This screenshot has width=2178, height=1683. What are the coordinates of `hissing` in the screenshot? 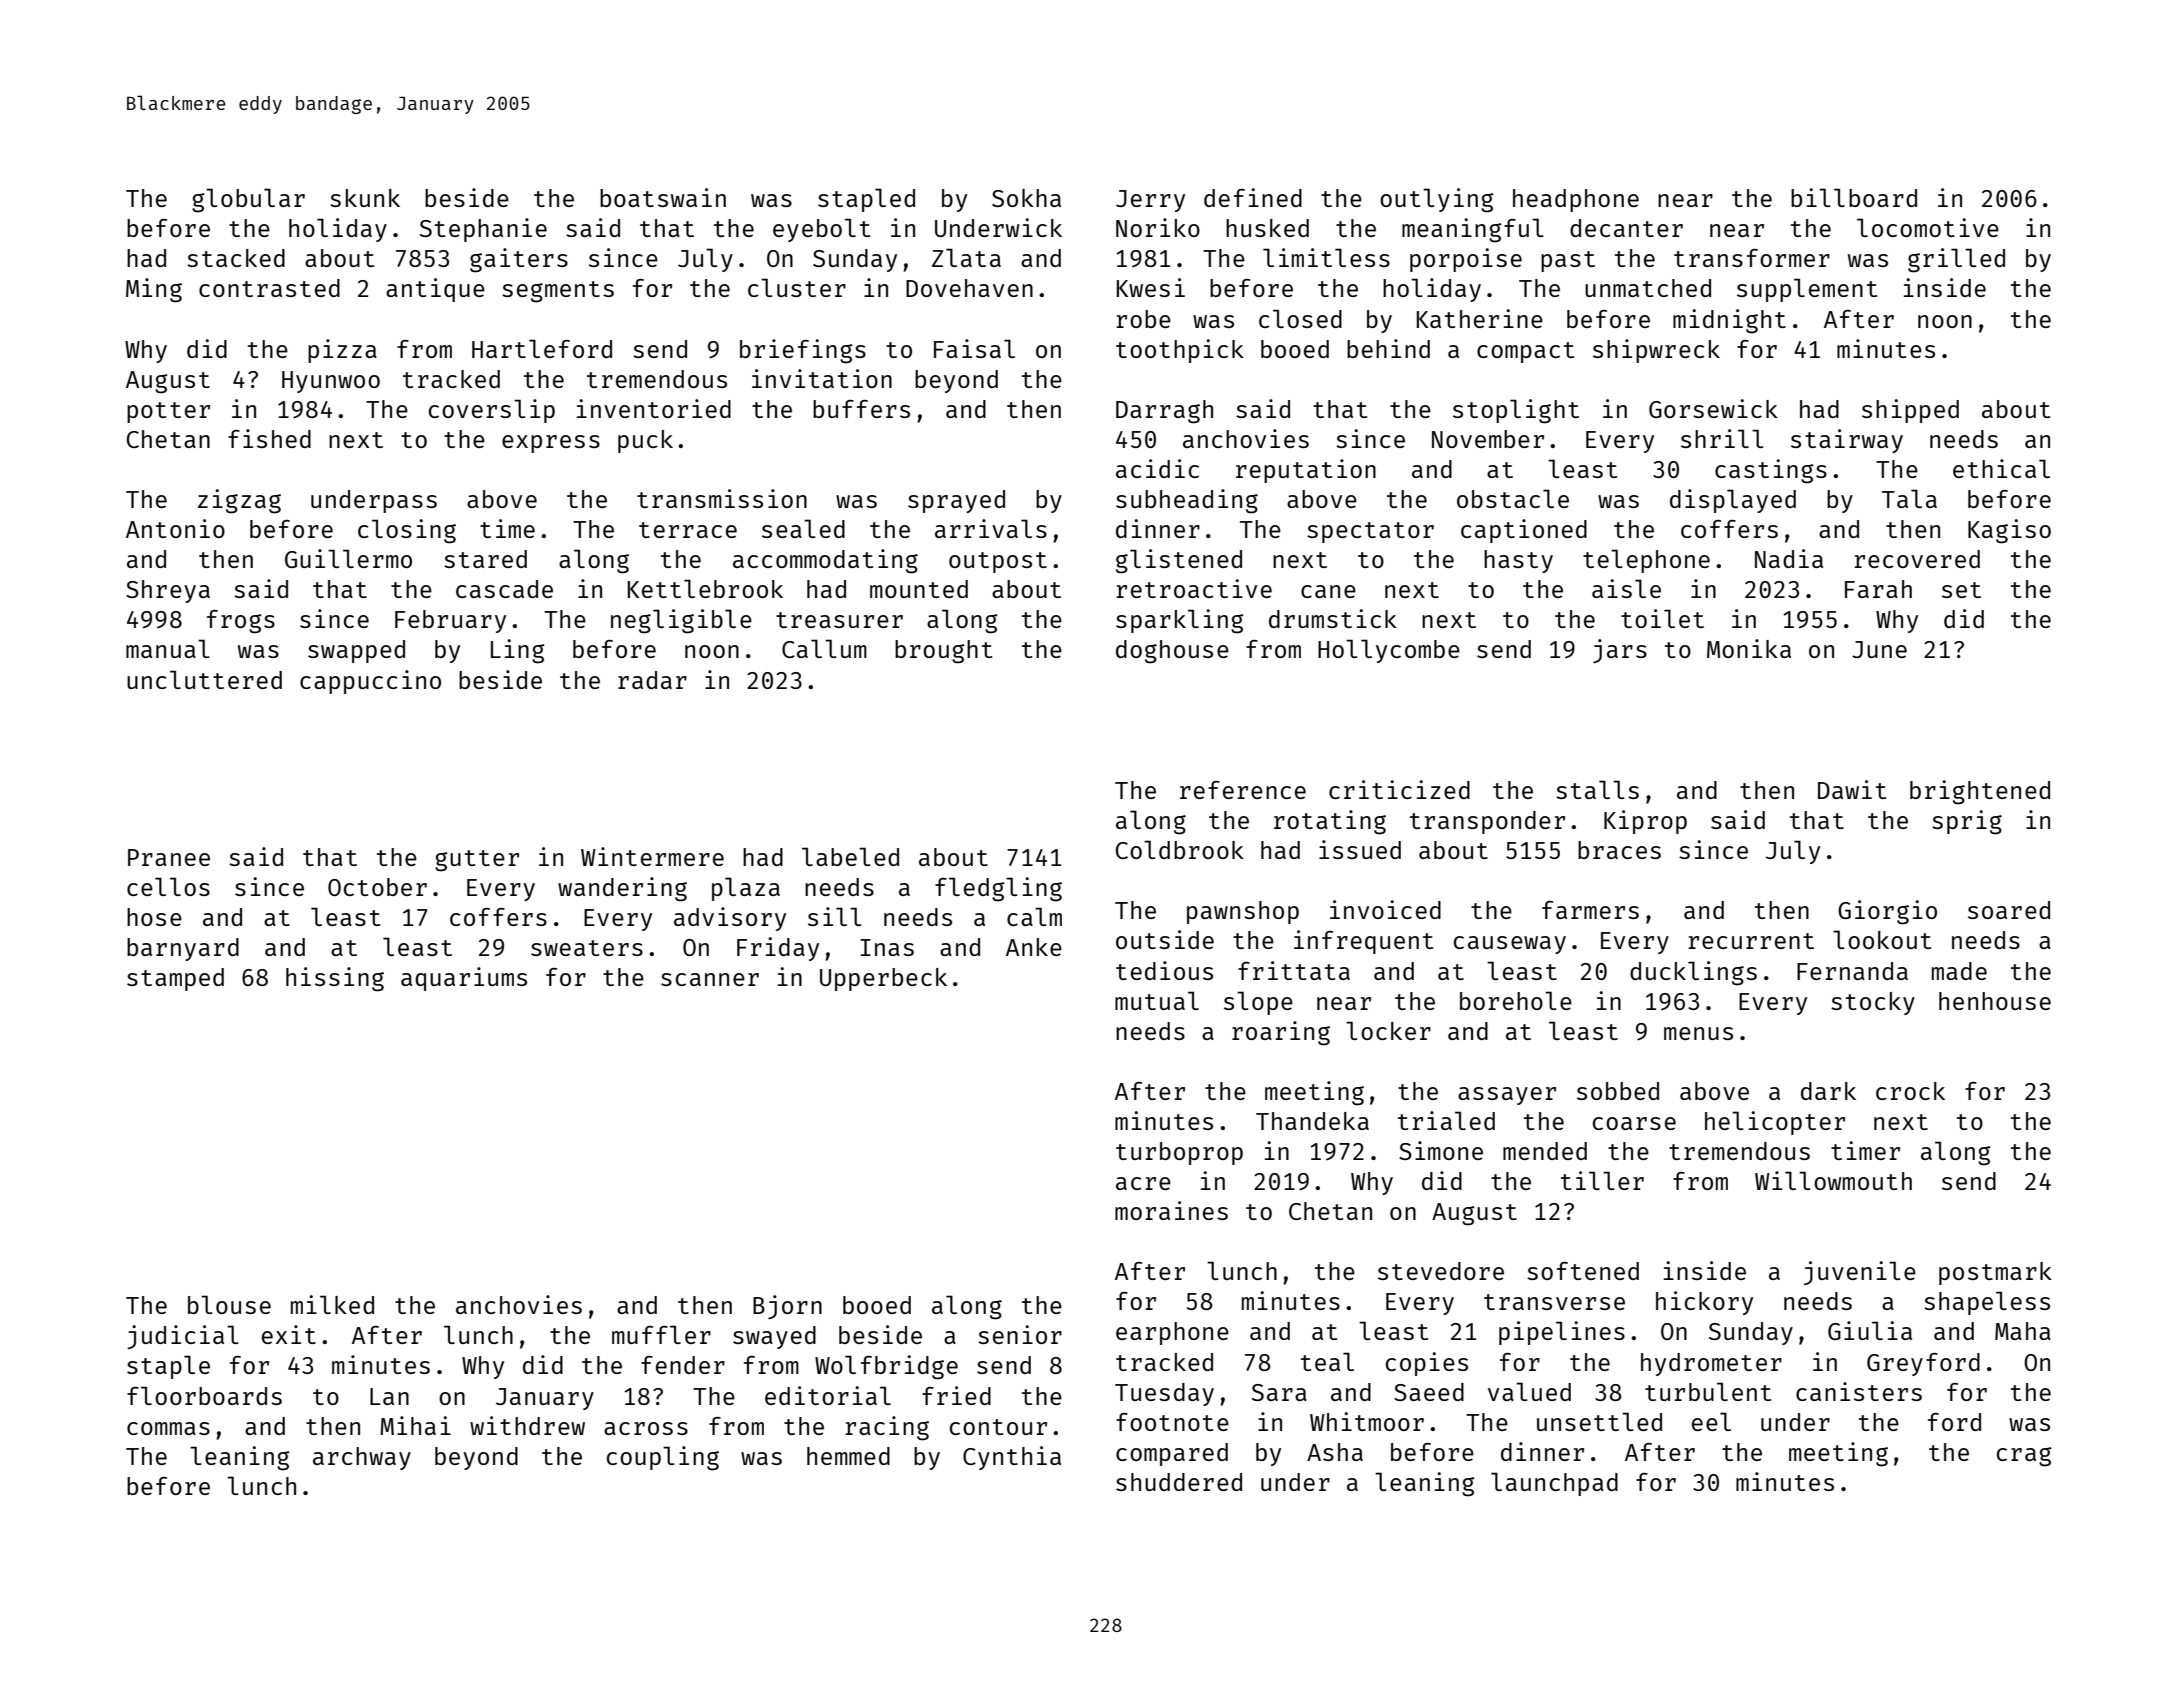 It's located at (335, 979).
